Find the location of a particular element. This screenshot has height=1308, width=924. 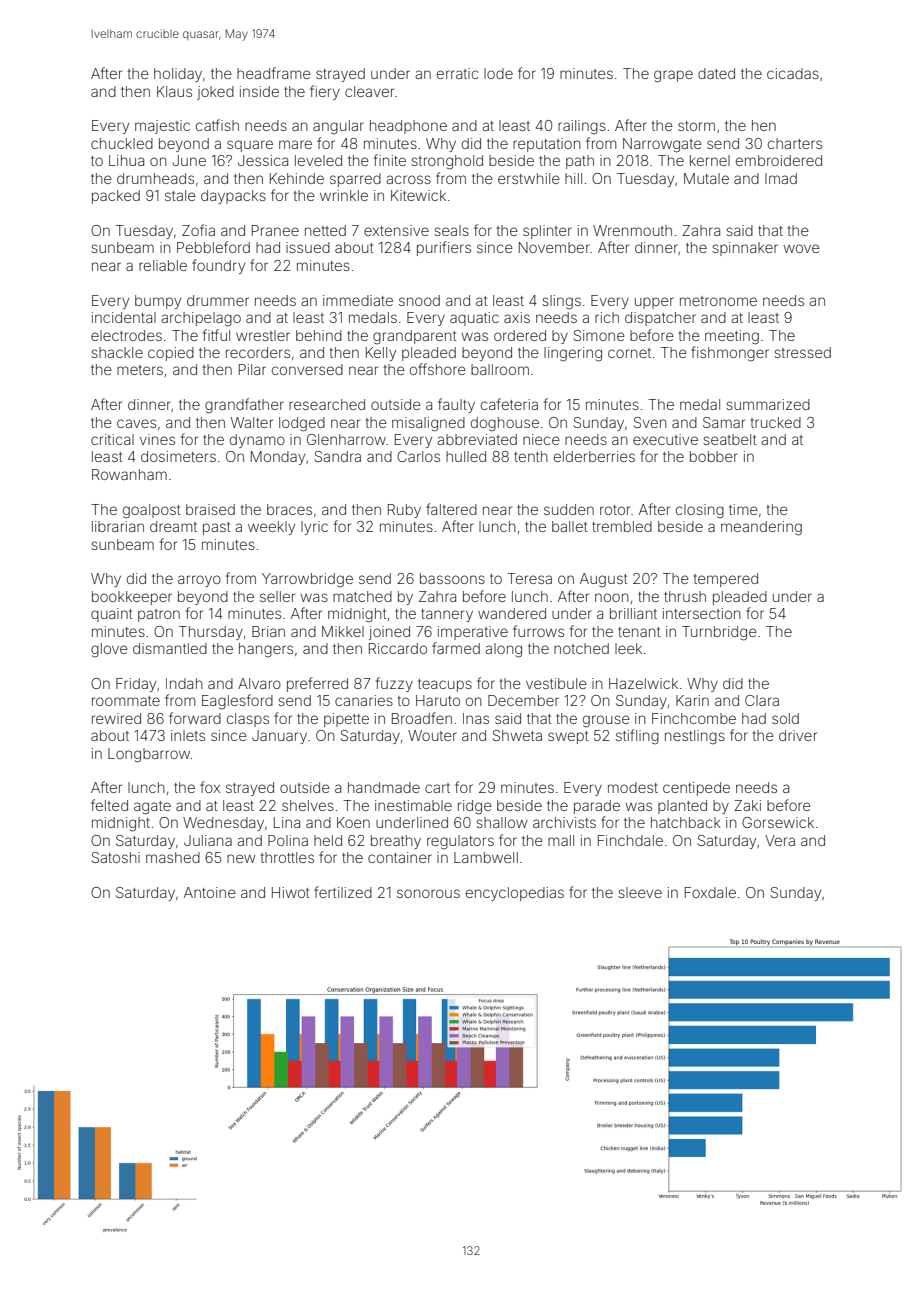

farmed is located at coordinates (456, 648).
